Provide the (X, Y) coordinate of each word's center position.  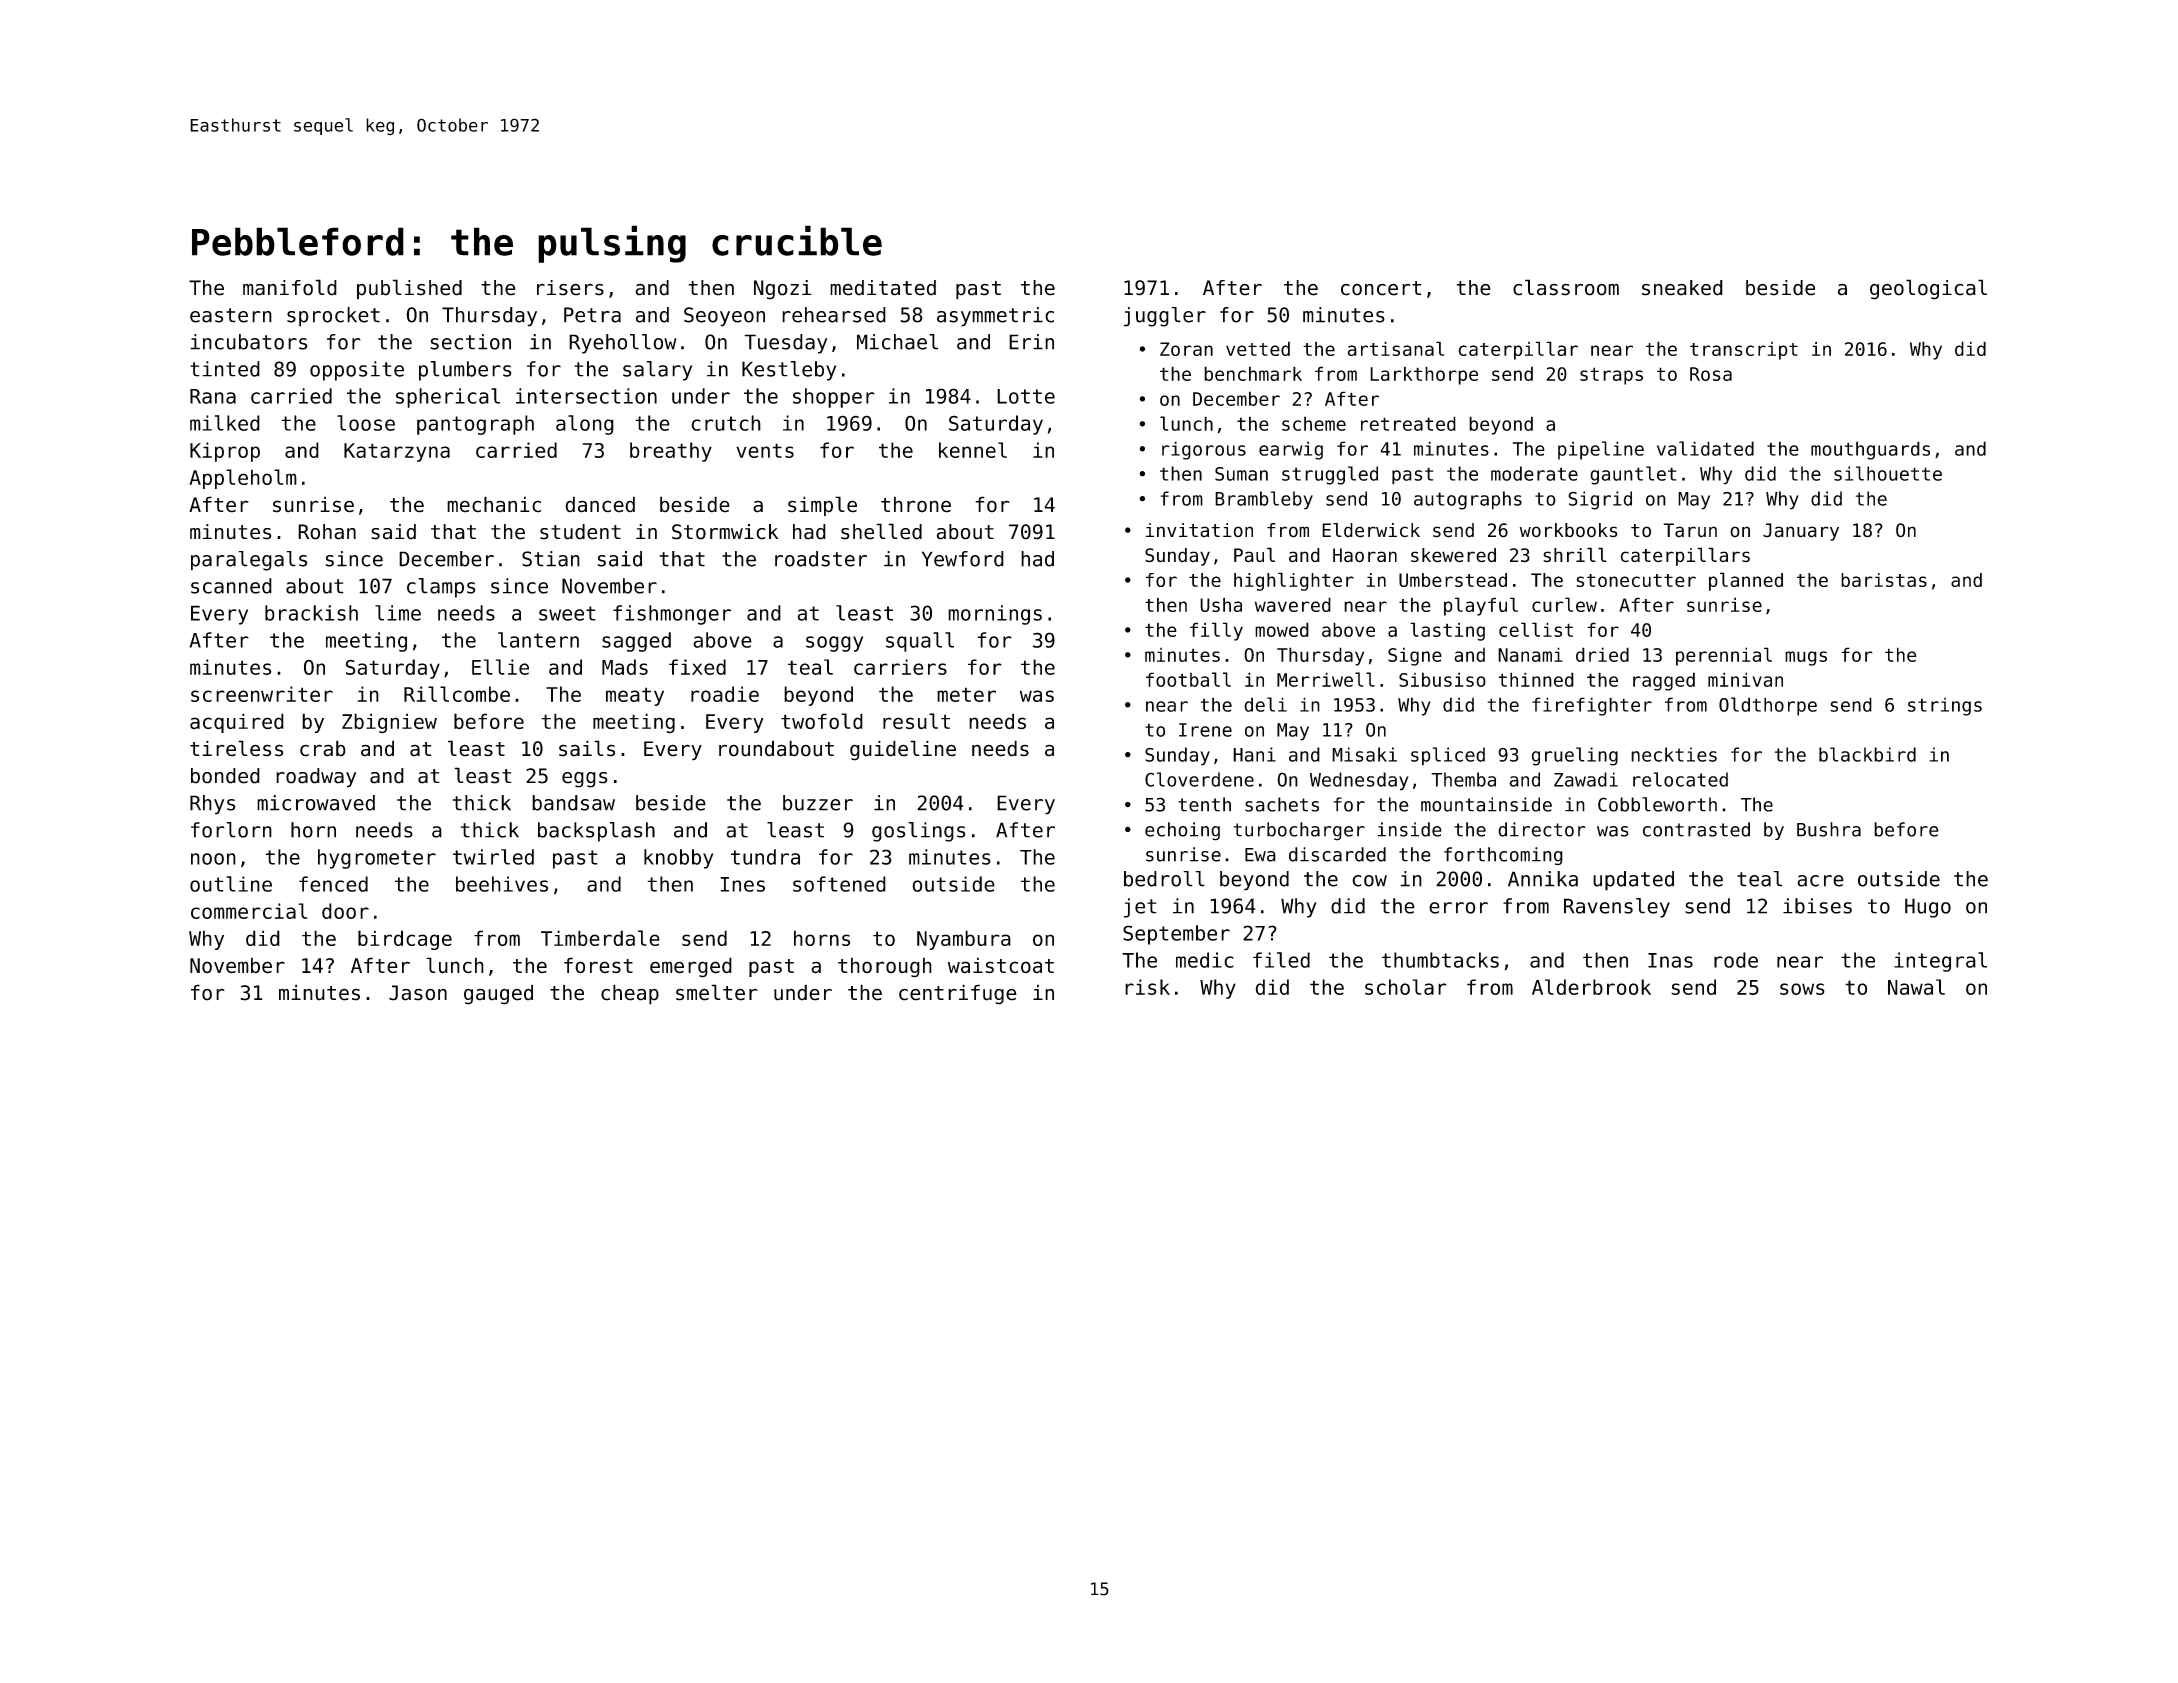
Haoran (1365, 555)
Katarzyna (397, 452)
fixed (697, 667)
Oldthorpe (1768, 706)
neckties (1674, 754)
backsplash (596, 832)
